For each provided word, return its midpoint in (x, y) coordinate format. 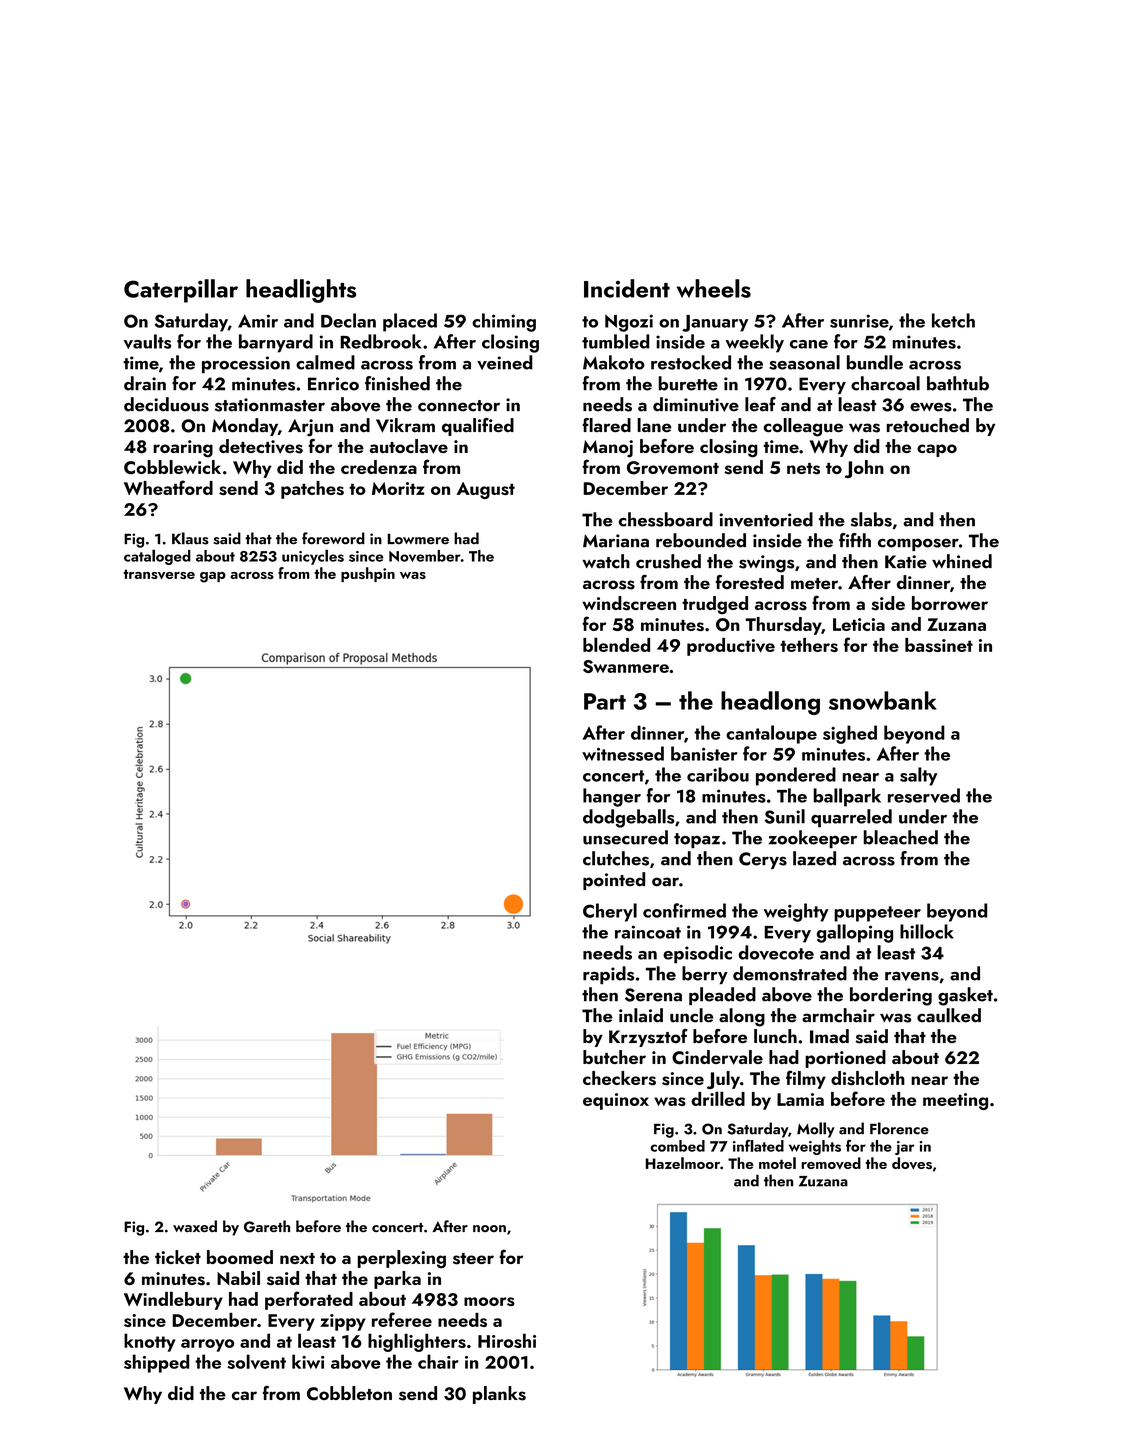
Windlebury (173, 1300)
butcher (614, 1057)
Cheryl (610, 912)
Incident (627, 288)
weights (815, 1147)
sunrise (859, 321)
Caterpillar (181, 291)
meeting (955, 1101)
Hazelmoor (683, 1163)
